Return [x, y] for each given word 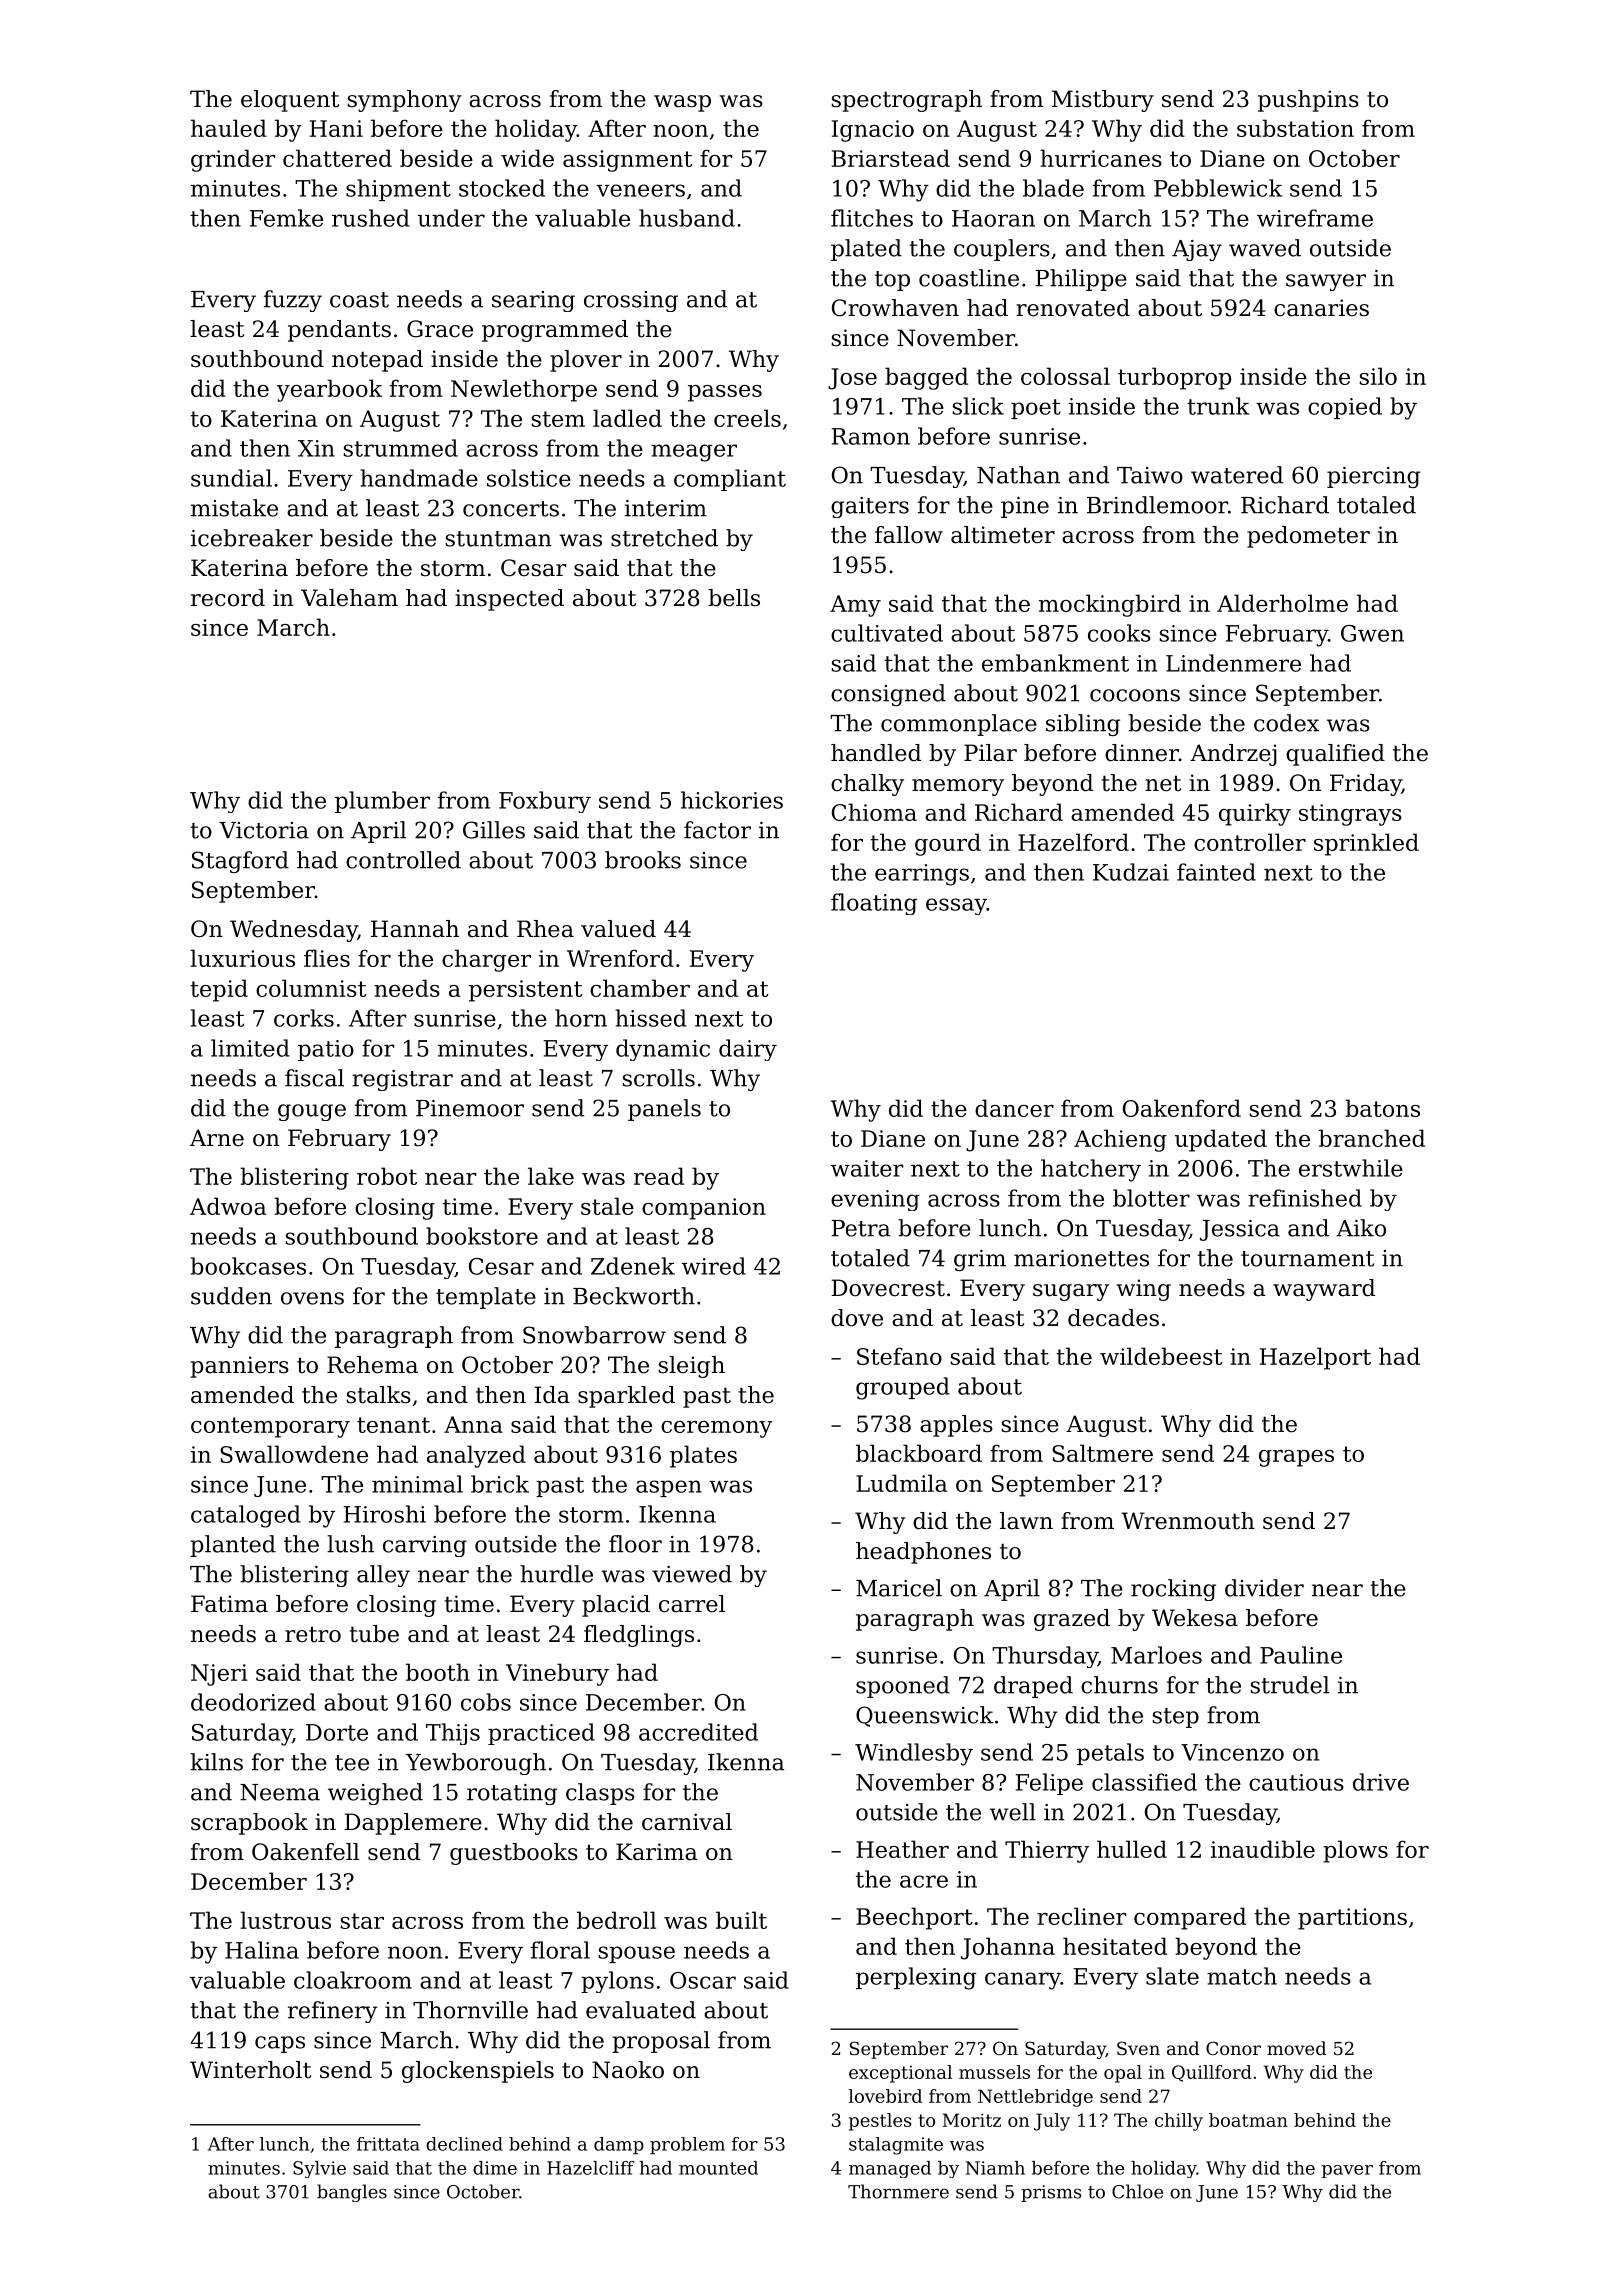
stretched [664, 538]
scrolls [659, 1078]
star [362, 1921]
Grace [440, 329]
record [228, 598]
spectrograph [907, 101]
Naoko [628, 2070]
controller [1250, 842]
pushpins [1308, 101]
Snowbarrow [594, 1335]
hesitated [1115, 1946]
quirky [1255, 814]
